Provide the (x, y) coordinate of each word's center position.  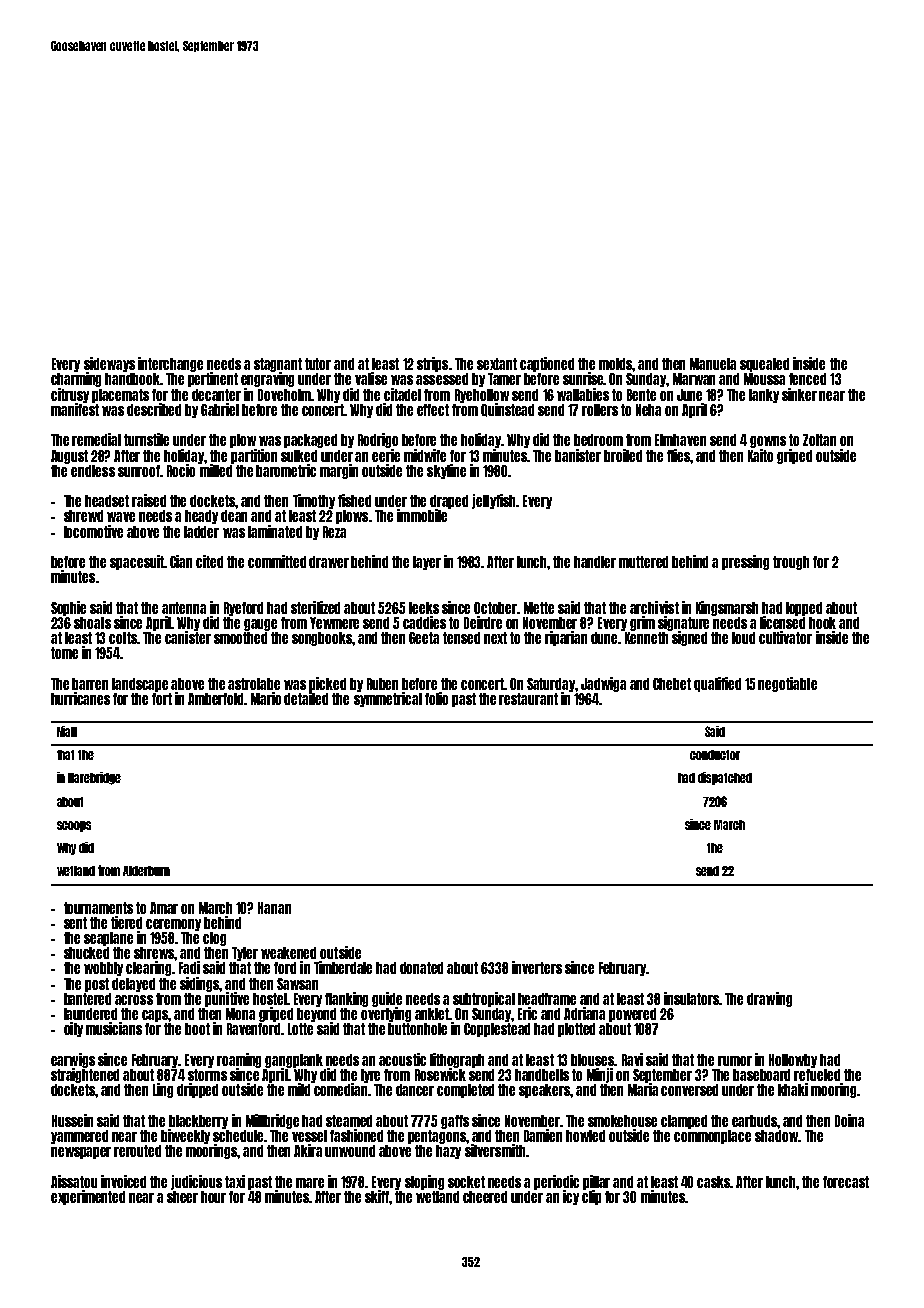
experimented (88, 1197)
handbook (133, 379)
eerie (386, 455)
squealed (764, 365)
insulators (692, 998)
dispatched (725, 778)
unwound (350, 1151)
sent (75, 923)
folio (436, 698)
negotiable (787, 684)
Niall (67, 731)
